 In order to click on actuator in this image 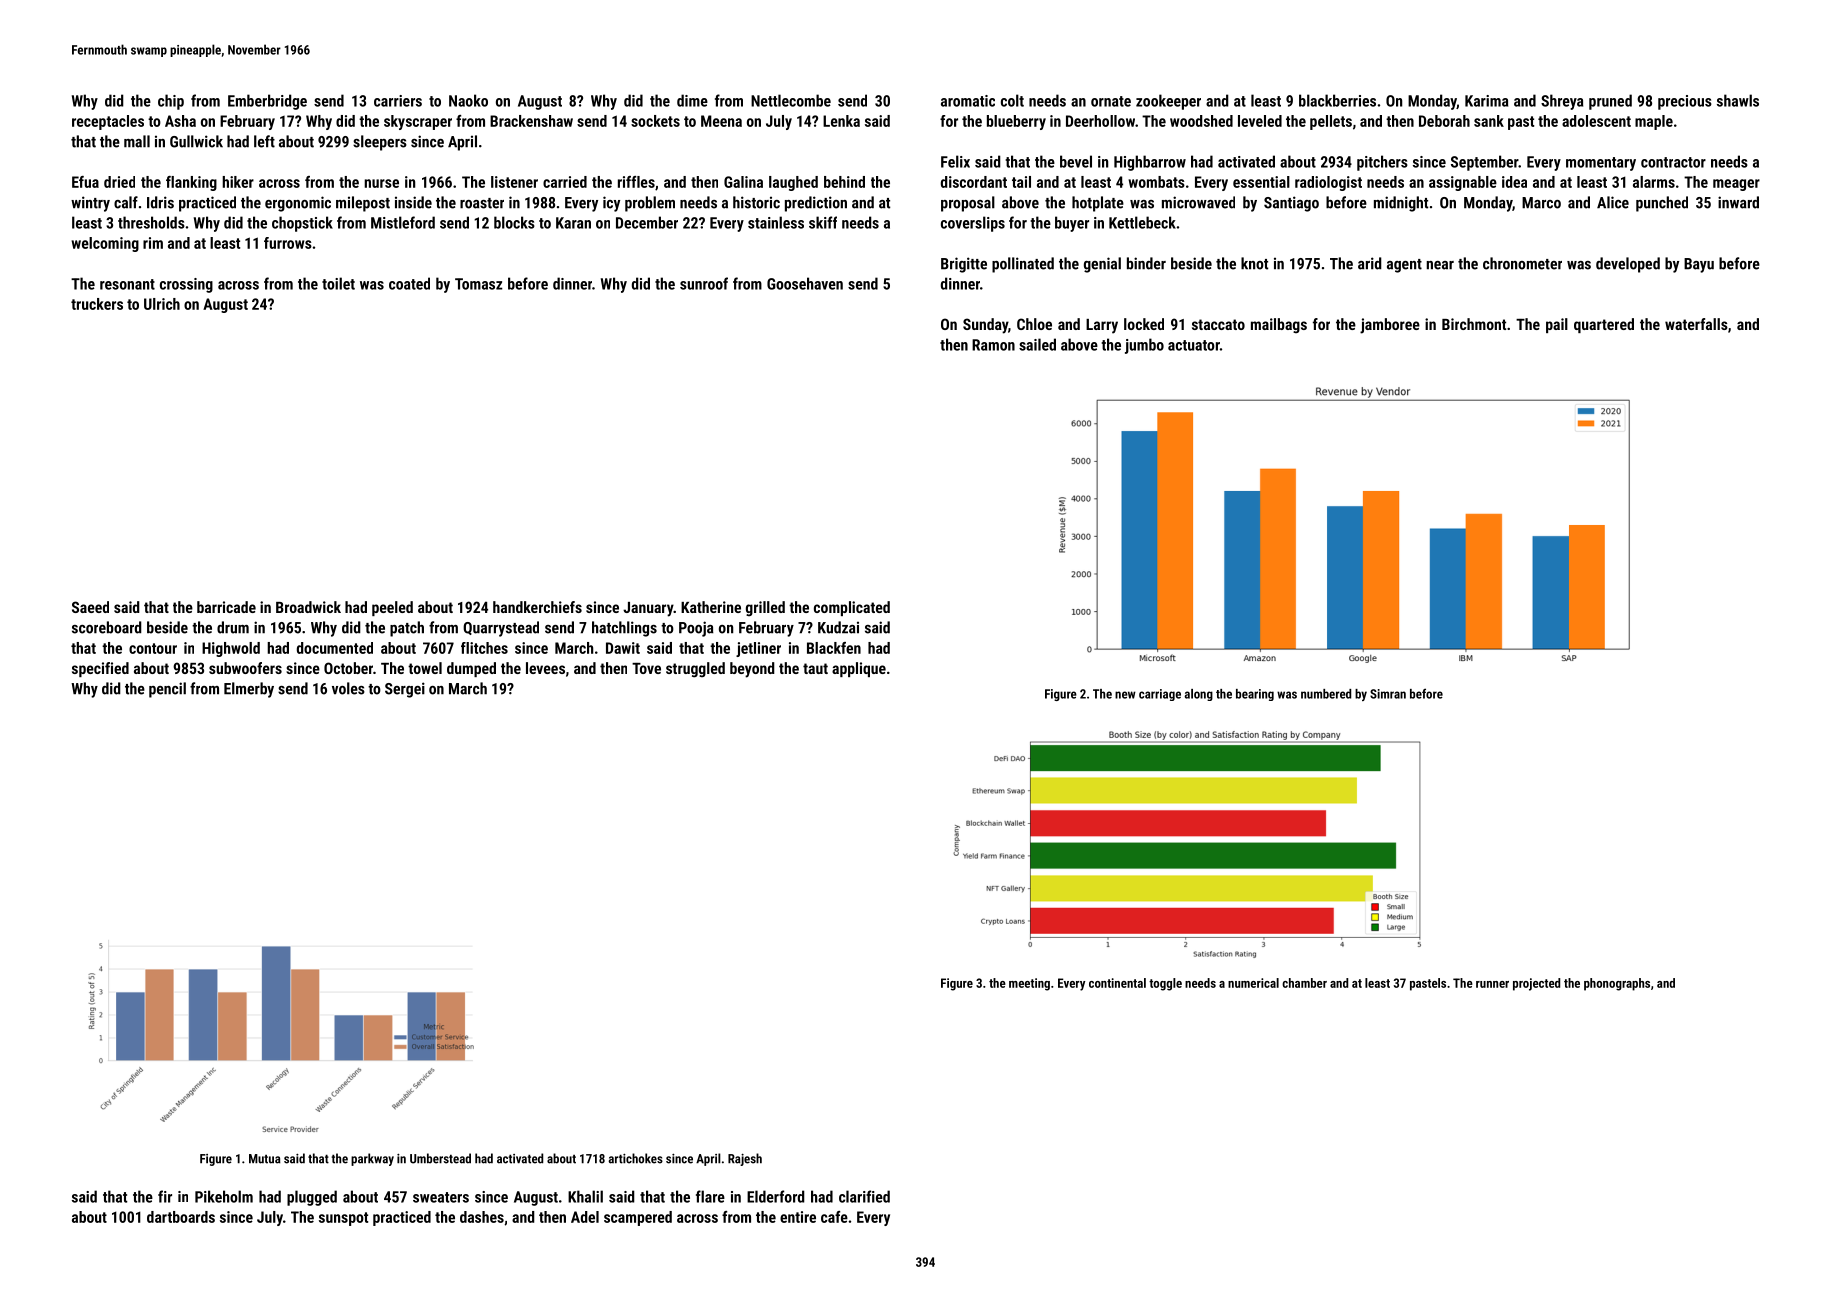, I will do `click(1194, 345)`.
